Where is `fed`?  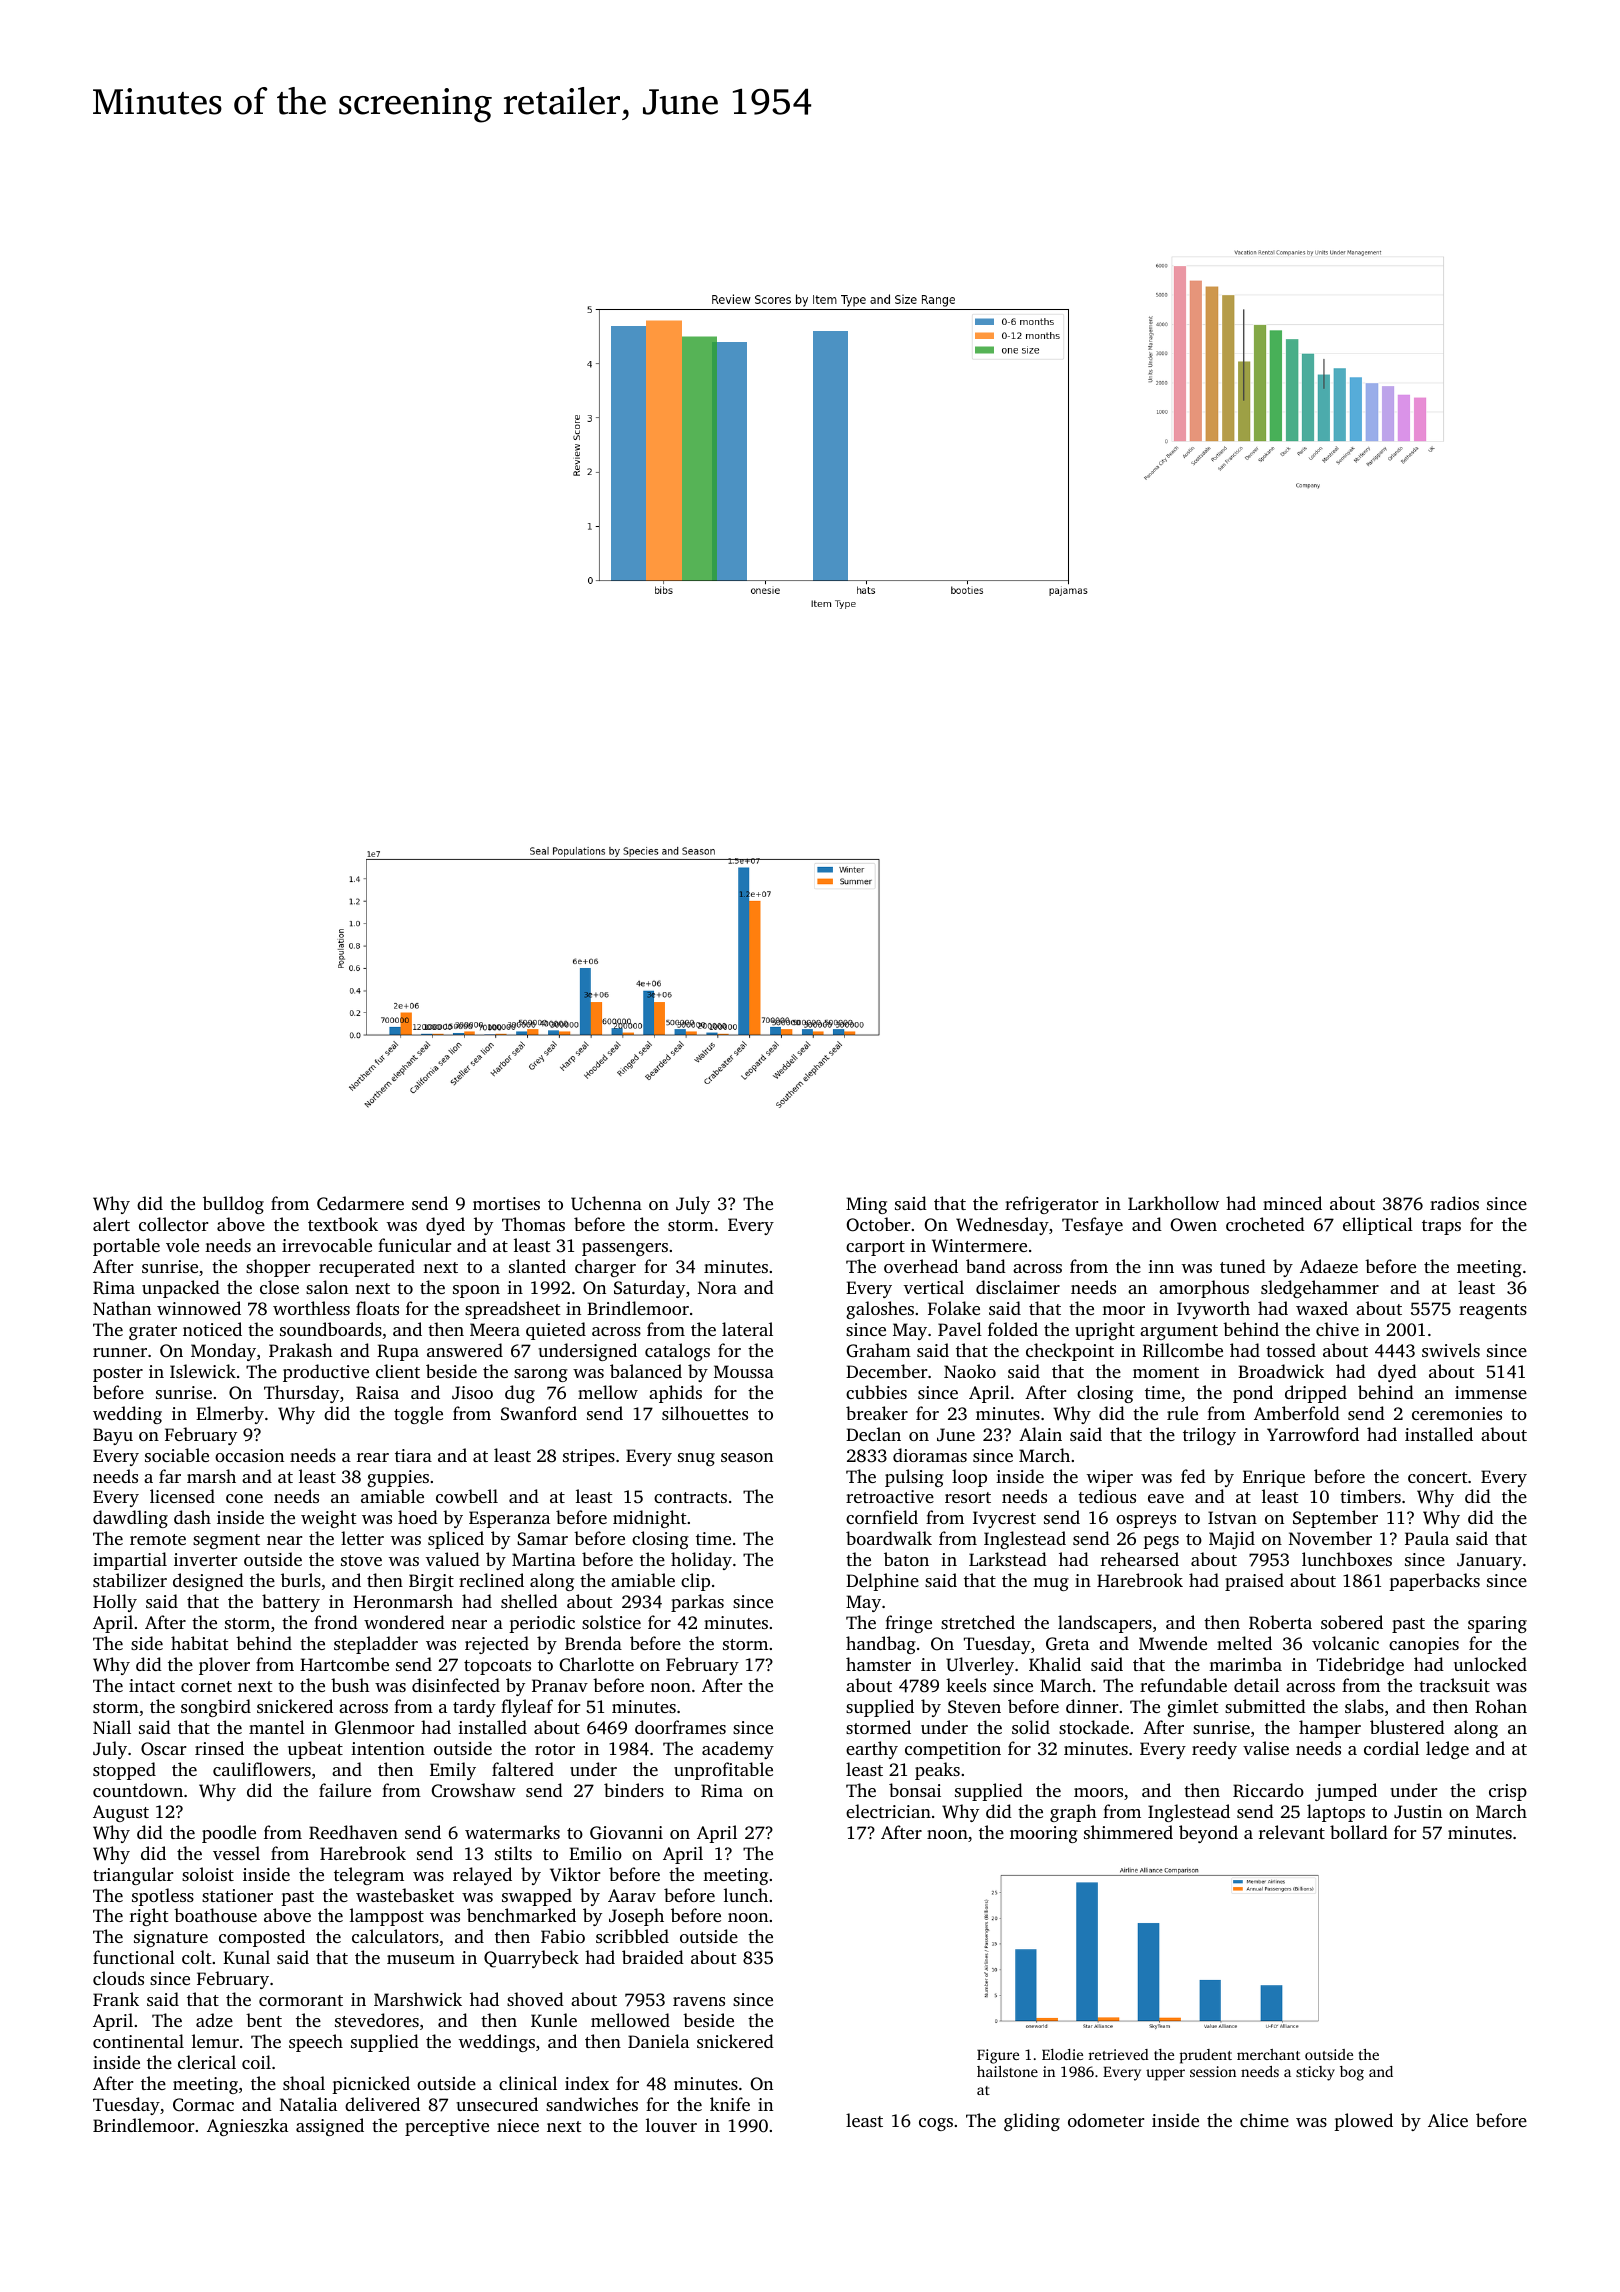
fed is located at coordinates (1193, 1476).
